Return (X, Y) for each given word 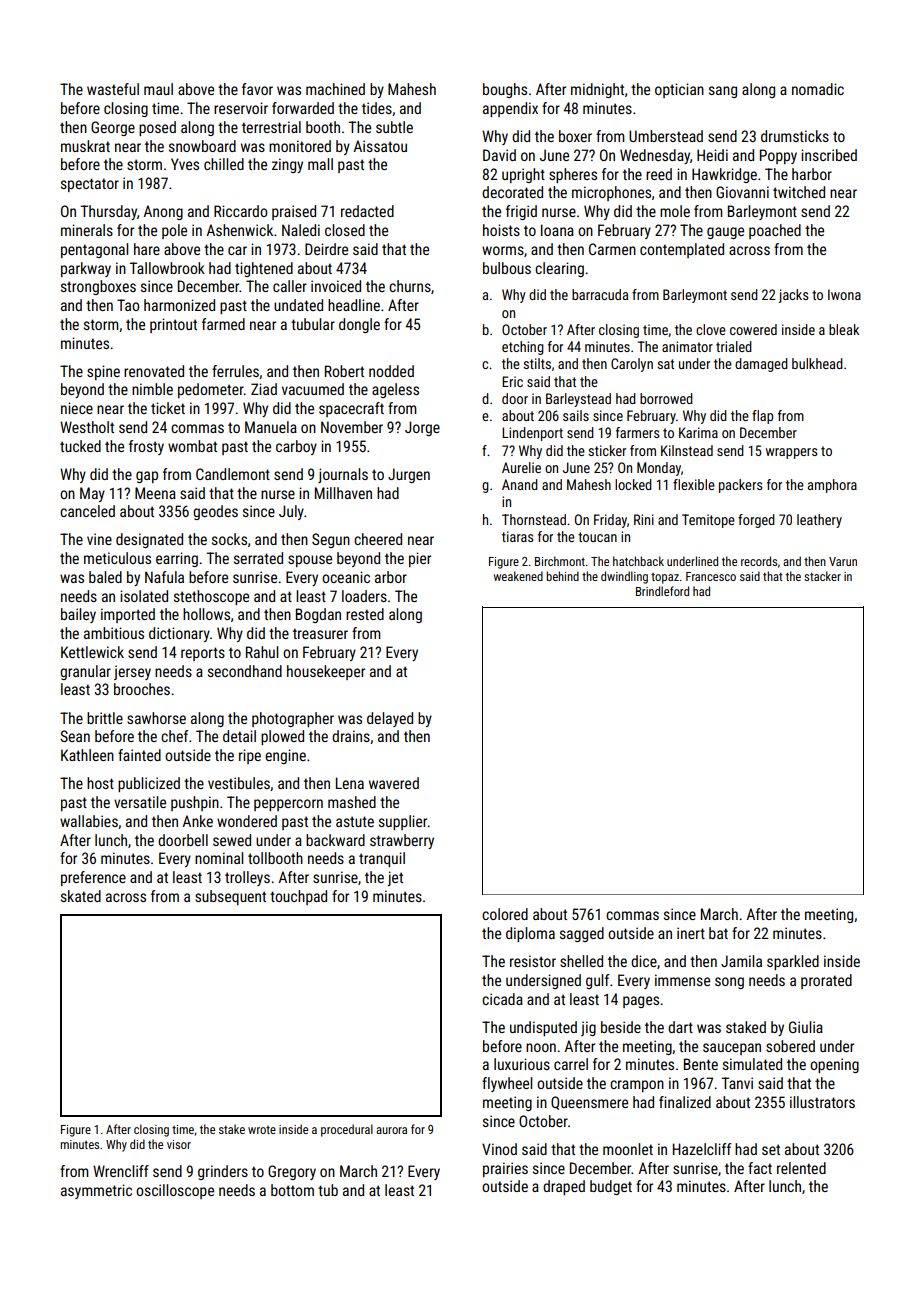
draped (564, 1187)
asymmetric (96, 1191)
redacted (367, 211)
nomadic (818, 89)
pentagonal (94, 250)
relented (801, 1168)
